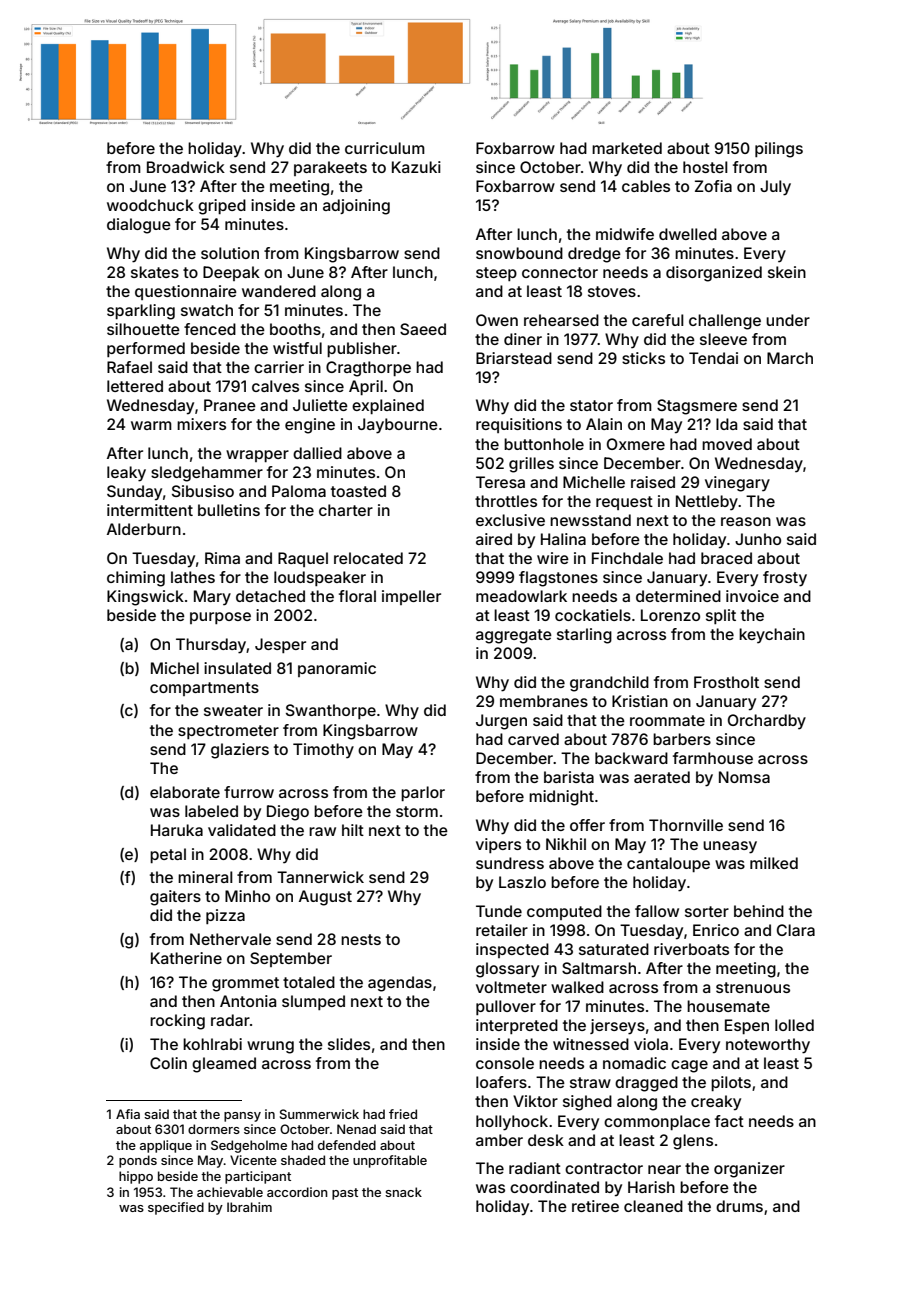 Image resolution: width=924 pixels, height=1314 pixels. Describe the element at coordinates (225, 916) in the screenshot. I see `pizza` at that location.
